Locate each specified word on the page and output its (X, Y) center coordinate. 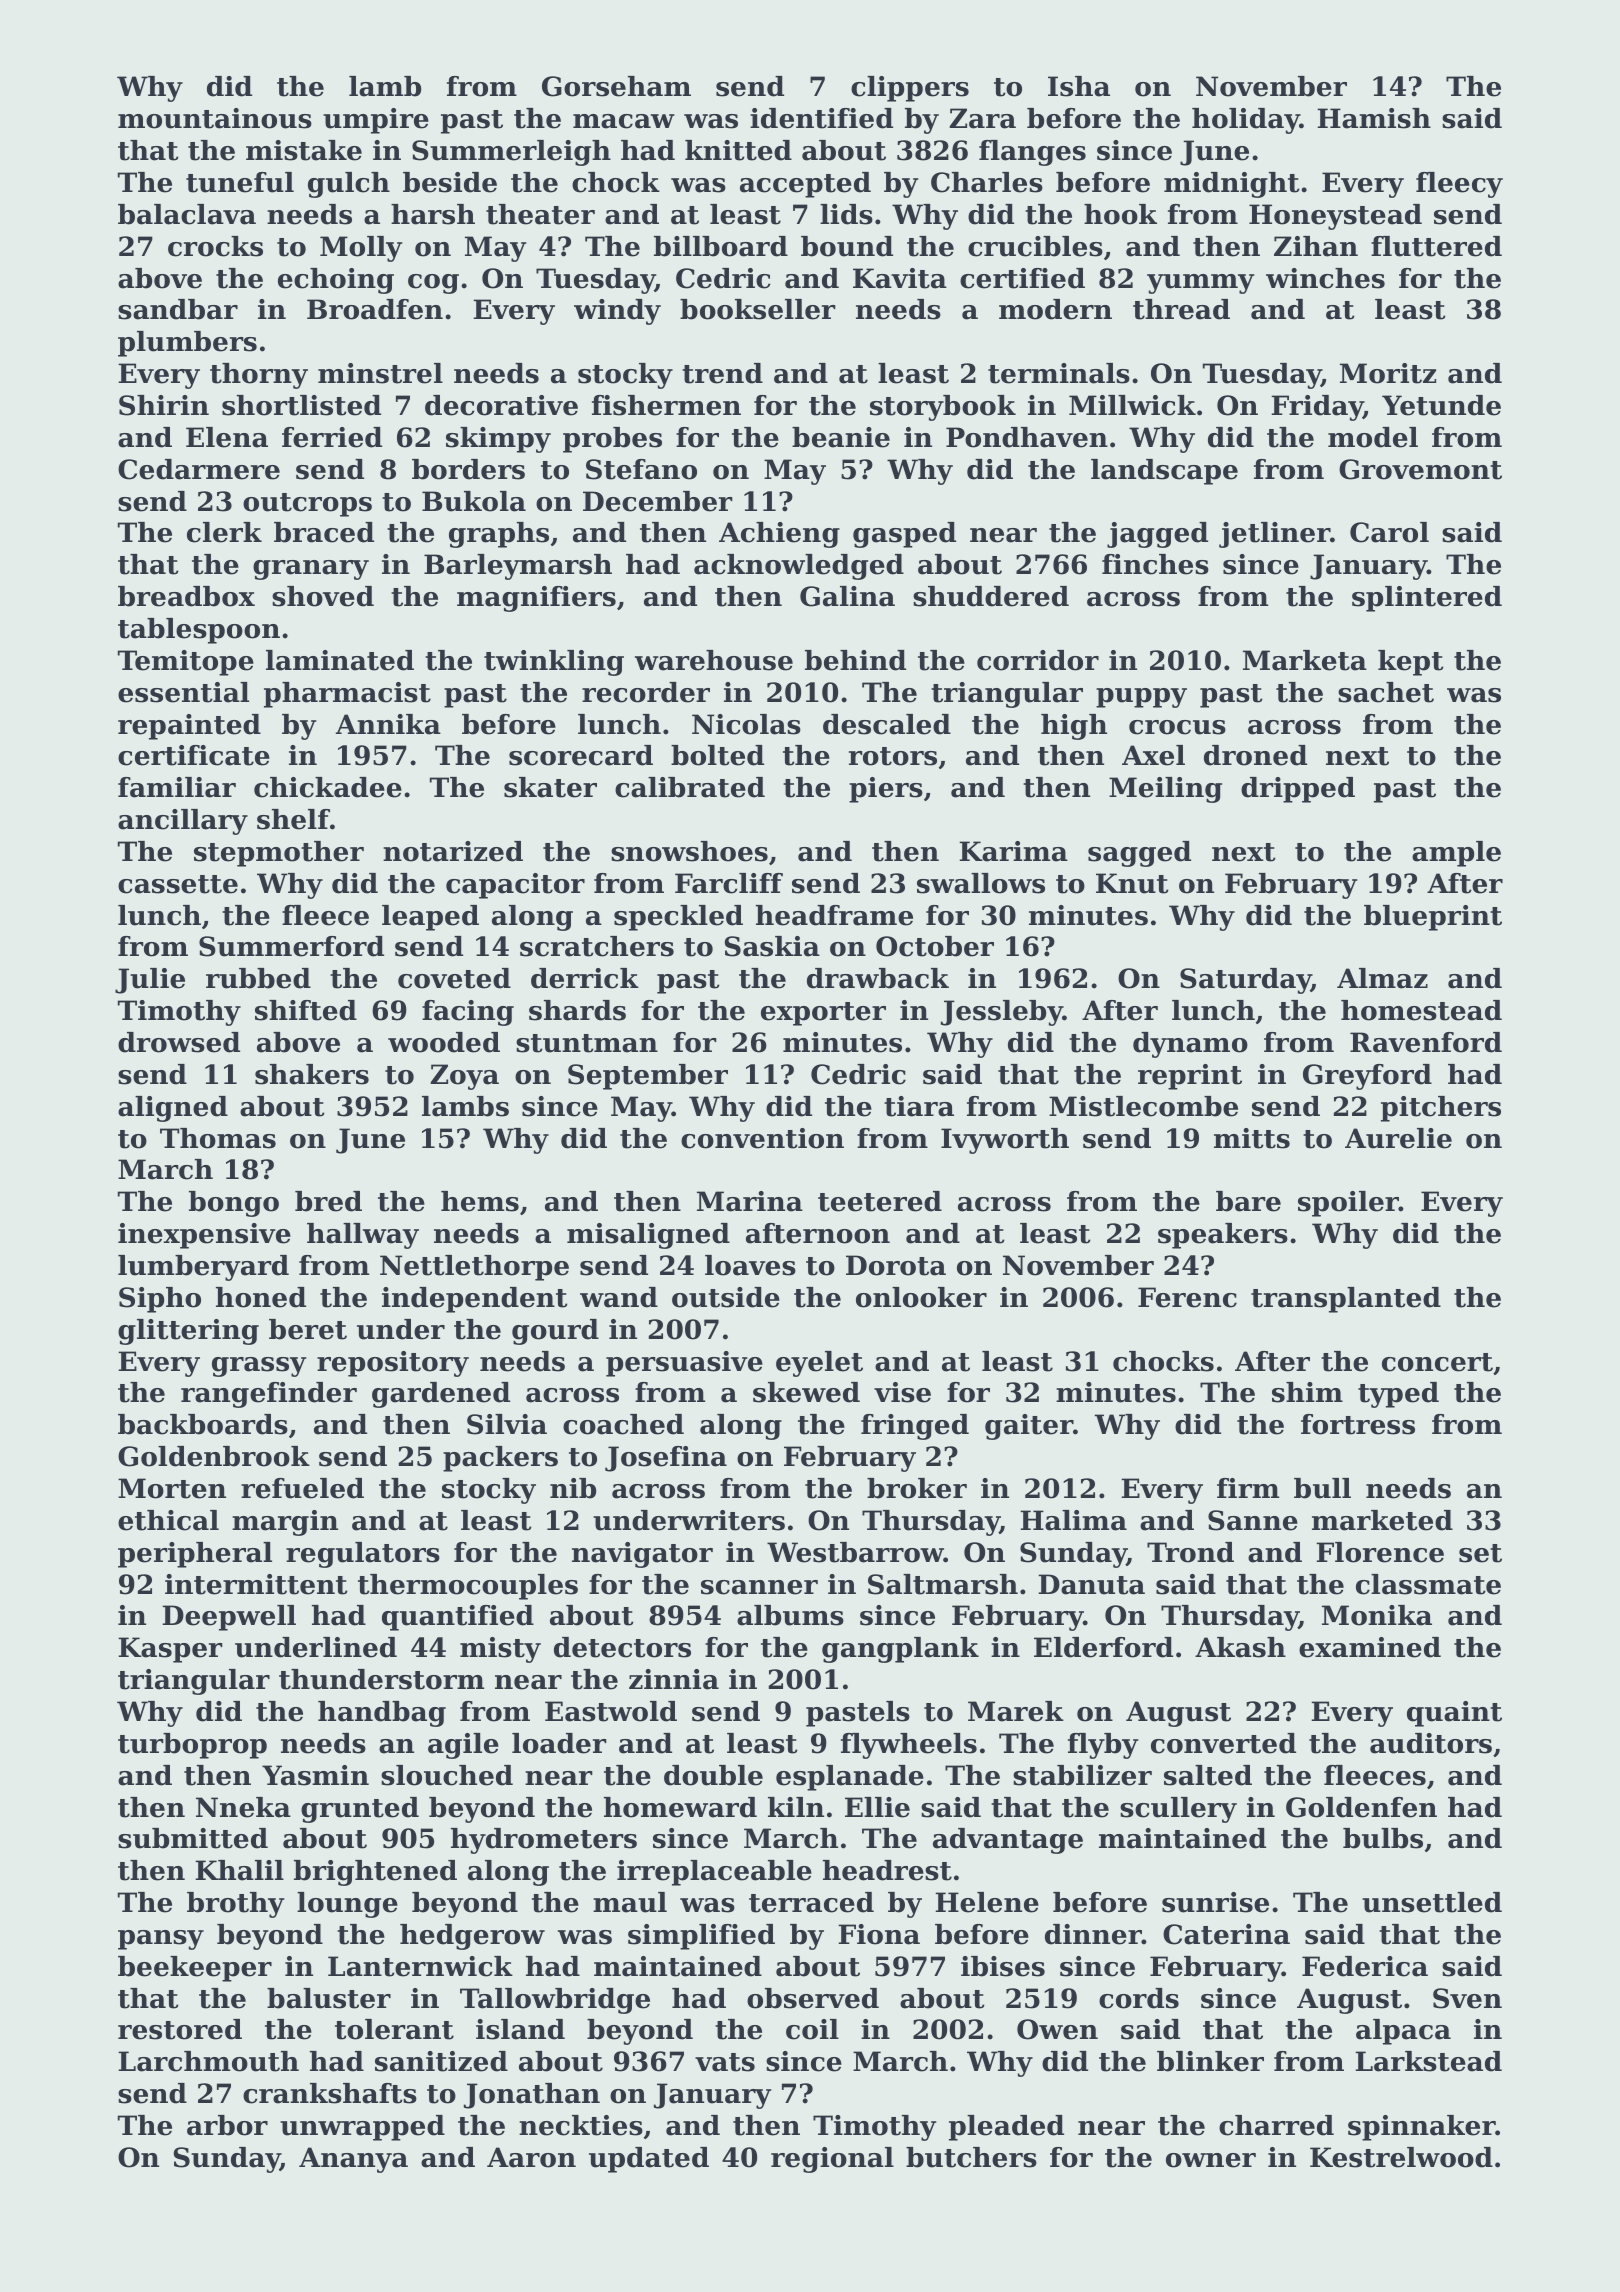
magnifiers (536, 599)
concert (1437, 1362)
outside (726, 1297)
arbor (227, 2125)
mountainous (215, 118)
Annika (388, 724)
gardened (441, 1395)
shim (1307, 1392)
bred (328, 1201)
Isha (1079, 86)
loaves (750, 1265)
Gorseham (616, 86)
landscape (1164, 472)
